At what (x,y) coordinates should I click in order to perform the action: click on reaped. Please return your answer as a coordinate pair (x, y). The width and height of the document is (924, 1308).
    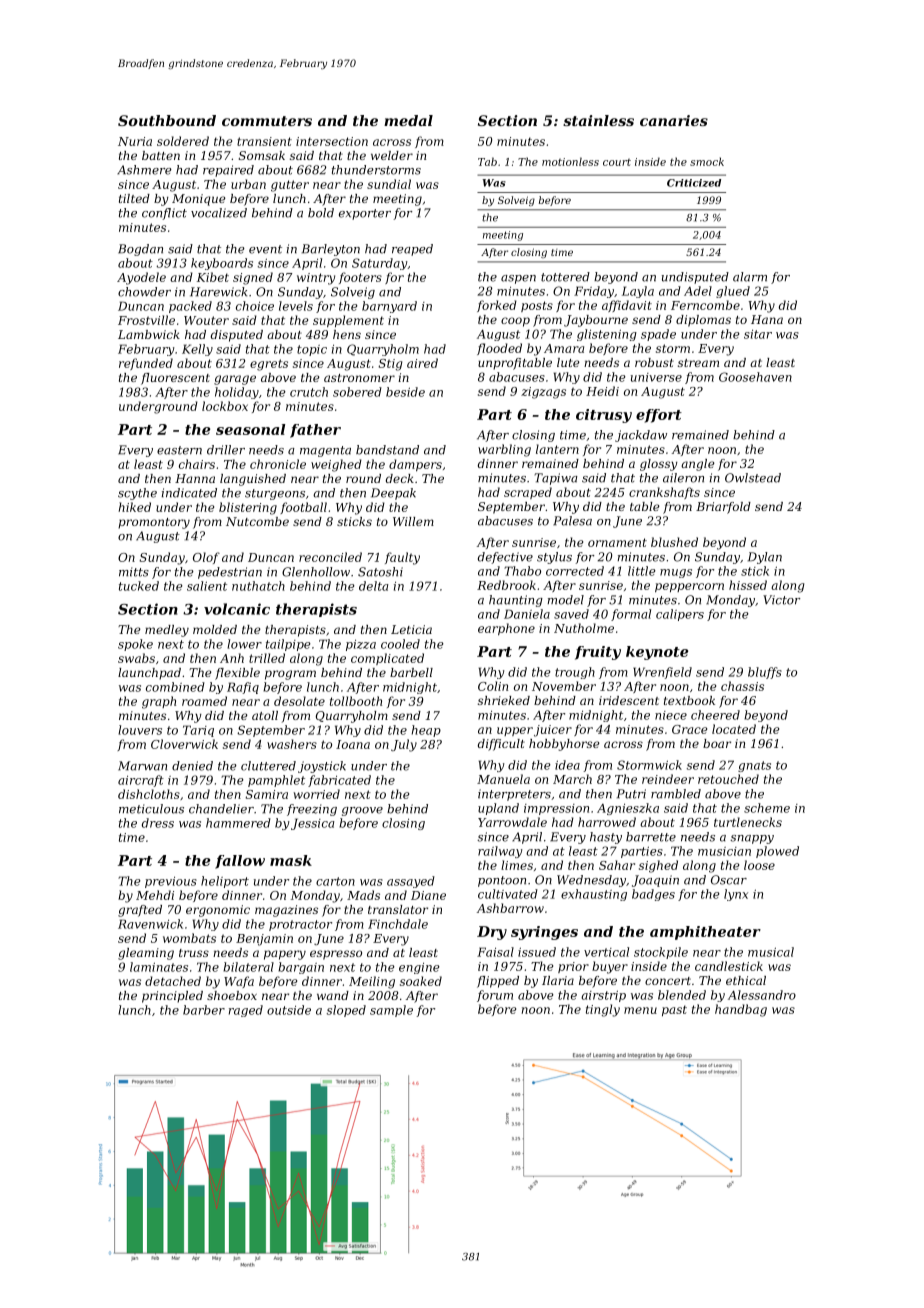
    Looking at the image, I should click on (412, 250).
